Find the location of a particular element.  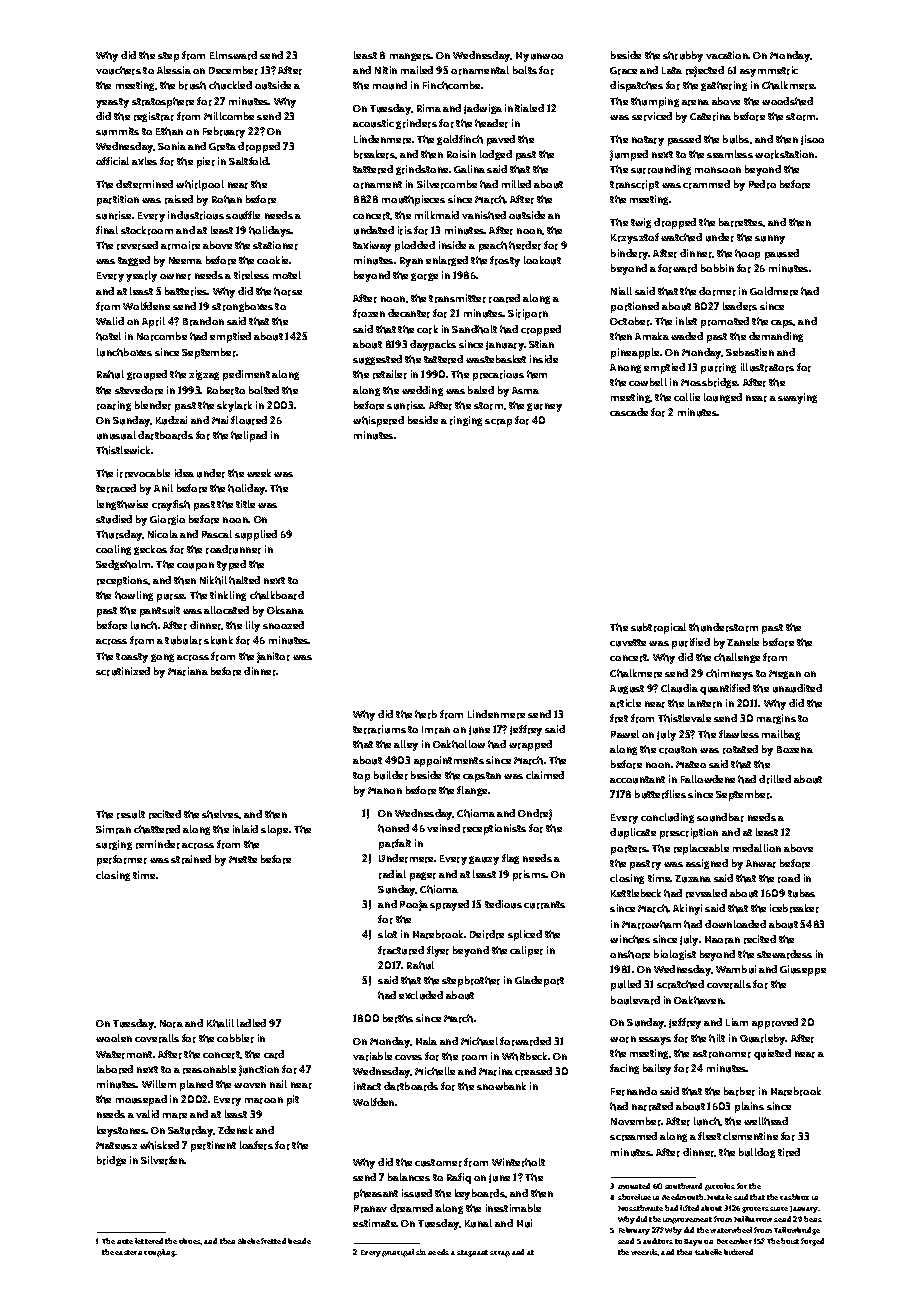

Zanele is located at coordinates (743, 642).
